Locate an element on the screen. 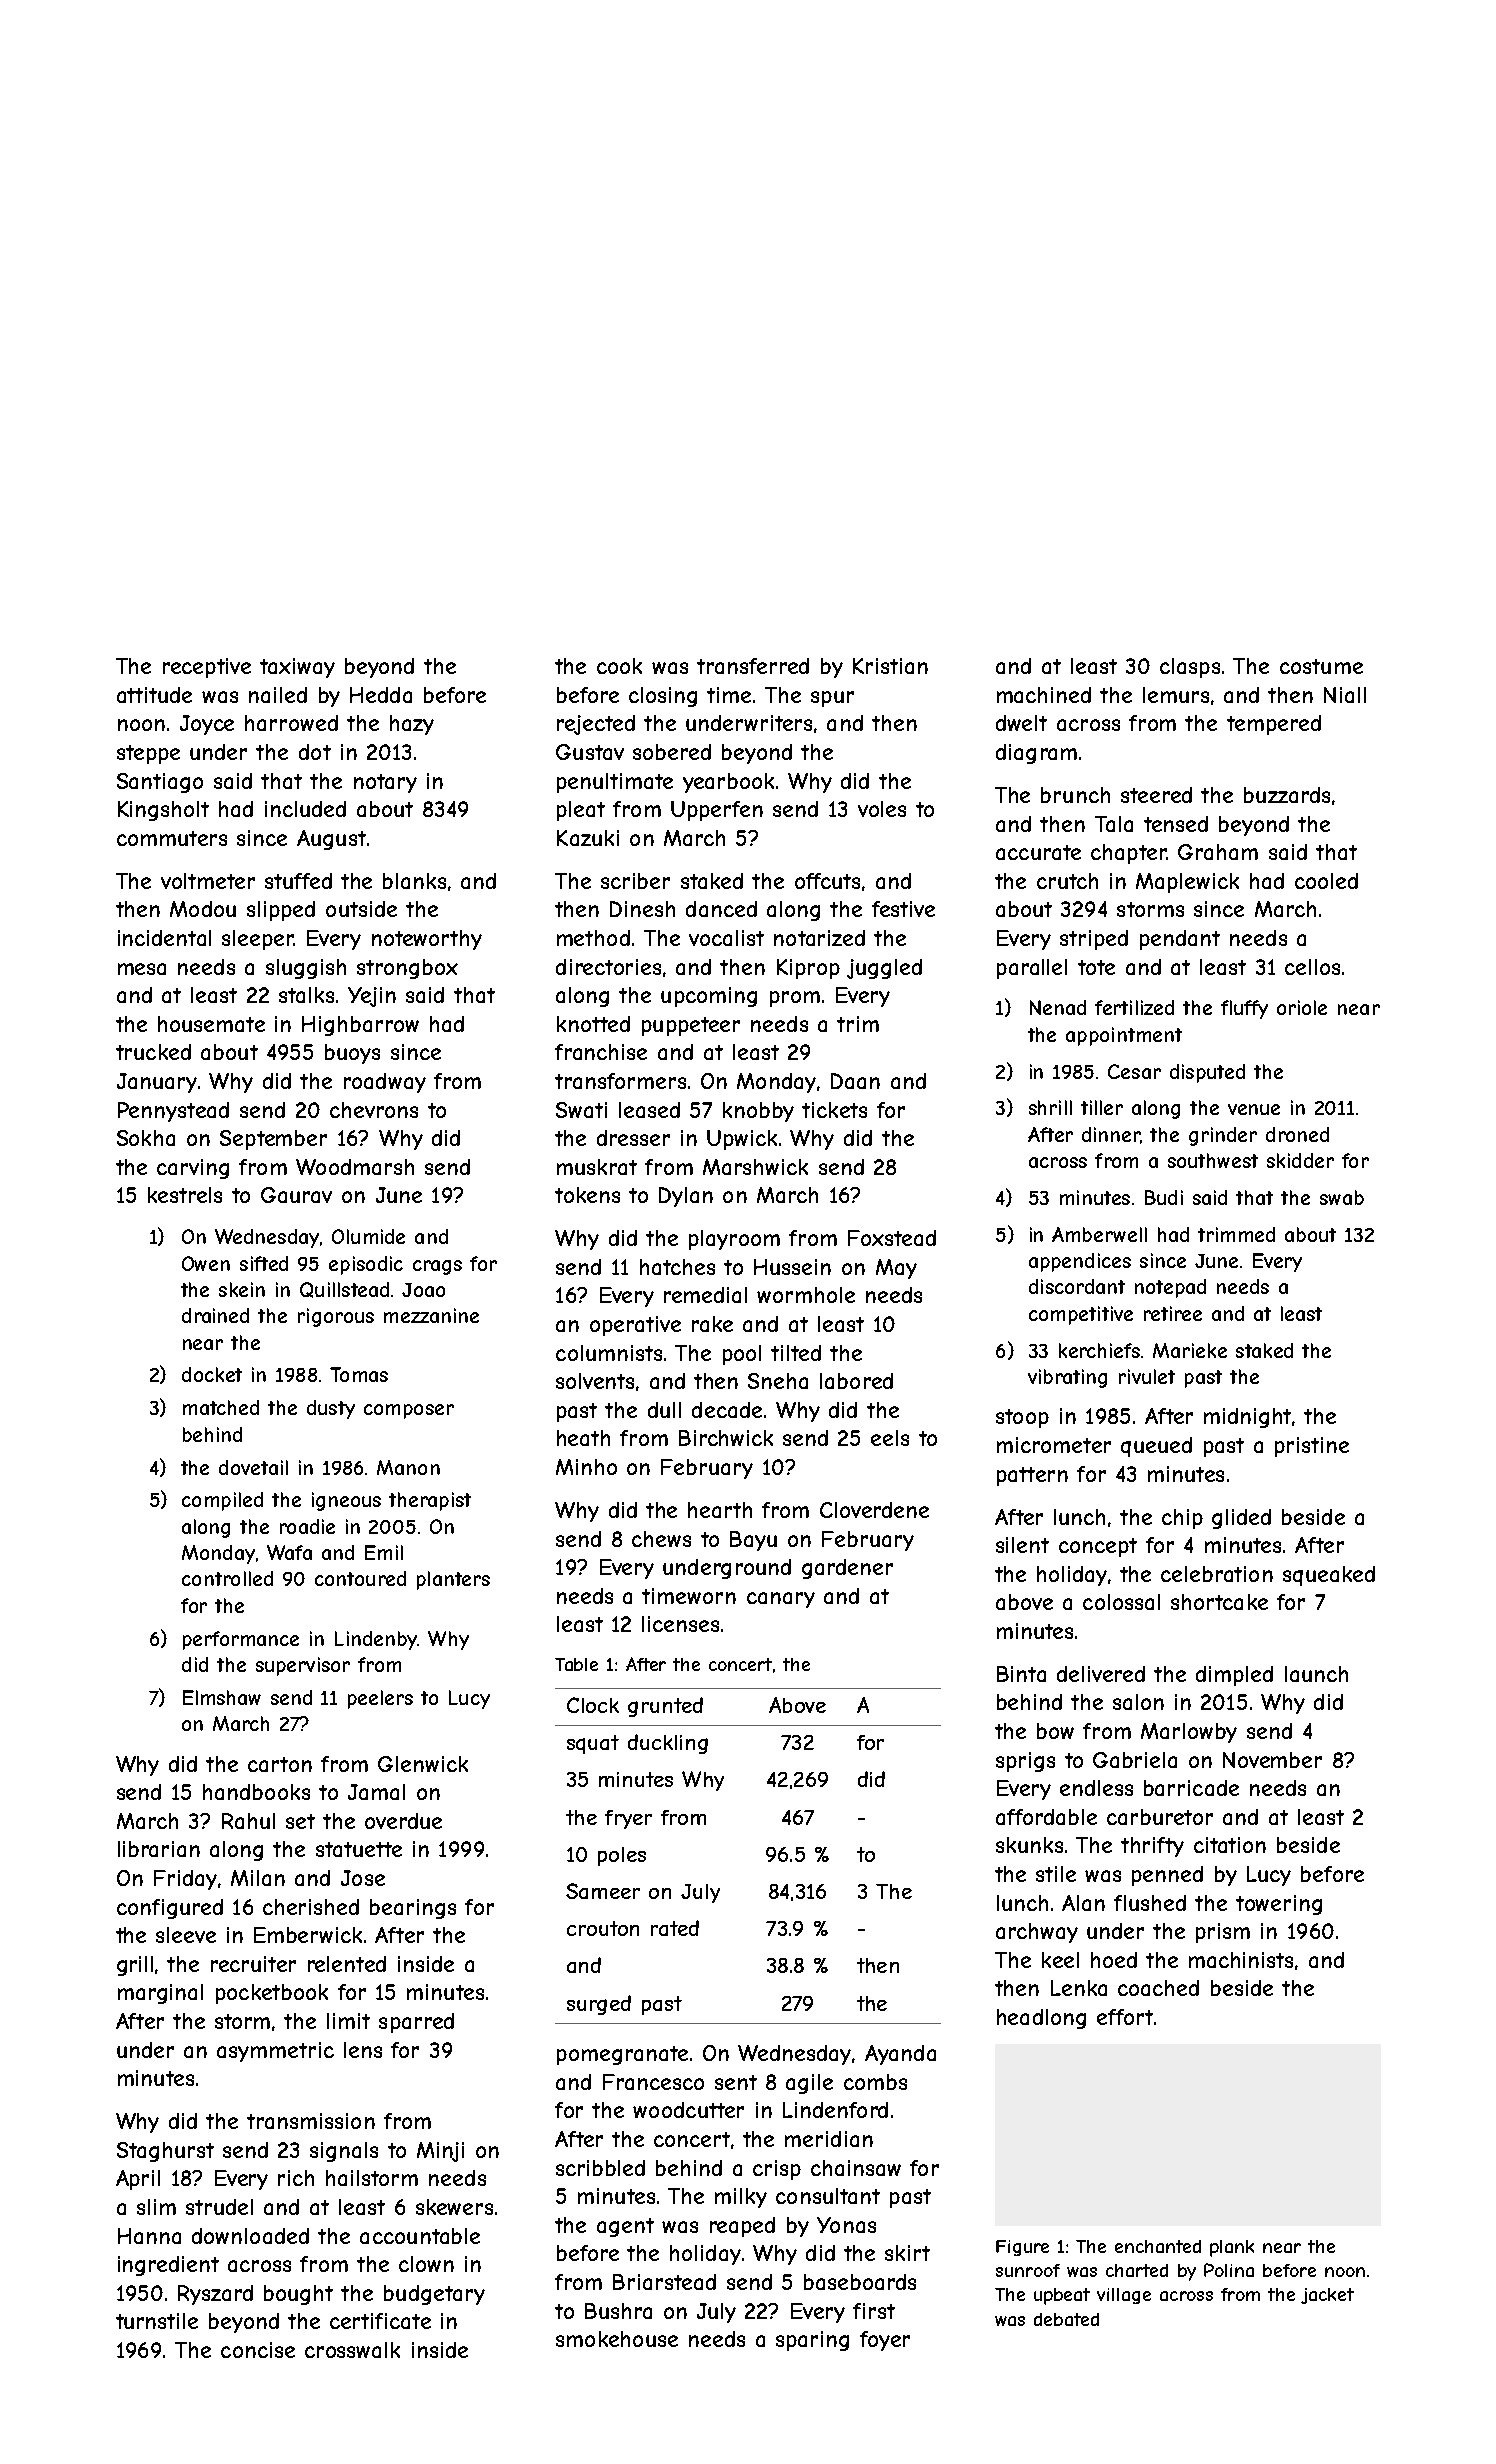 The height and width of the screenshot is (2464, 1496). November is located at coordinates (1272, 1760).
